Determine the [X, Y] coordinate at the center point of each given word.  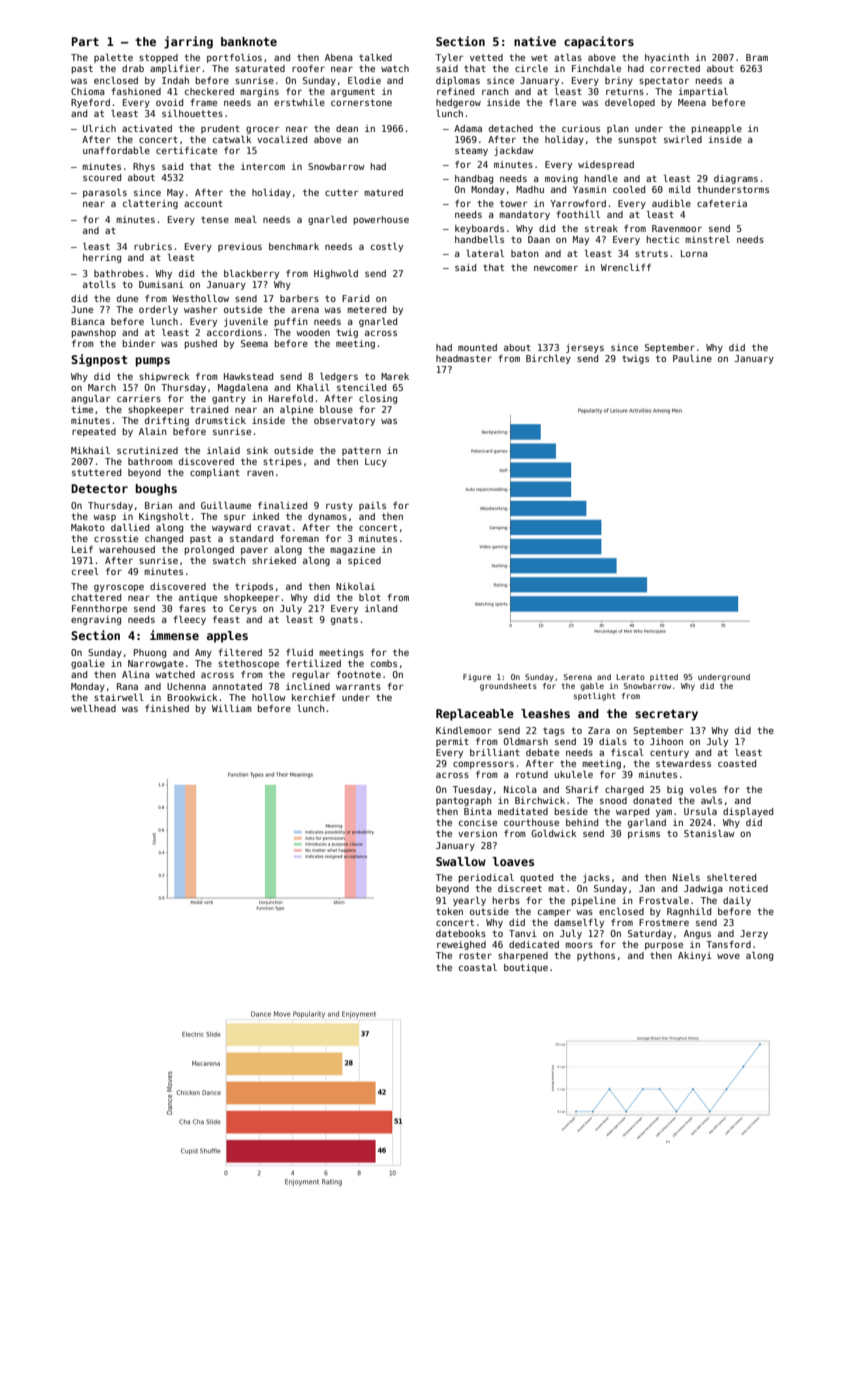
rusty [339, 506]
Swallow [461, 861]
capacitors [599, 42]
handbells [479, 239]
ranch [495, 91]
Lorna [694, 253]
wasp [104, 518]
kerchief [313, 697]
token [449, 911]
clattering [150, 204]
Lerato [630, 677]
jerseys [585, 348]
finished [167, 708]
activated [147, 128]
